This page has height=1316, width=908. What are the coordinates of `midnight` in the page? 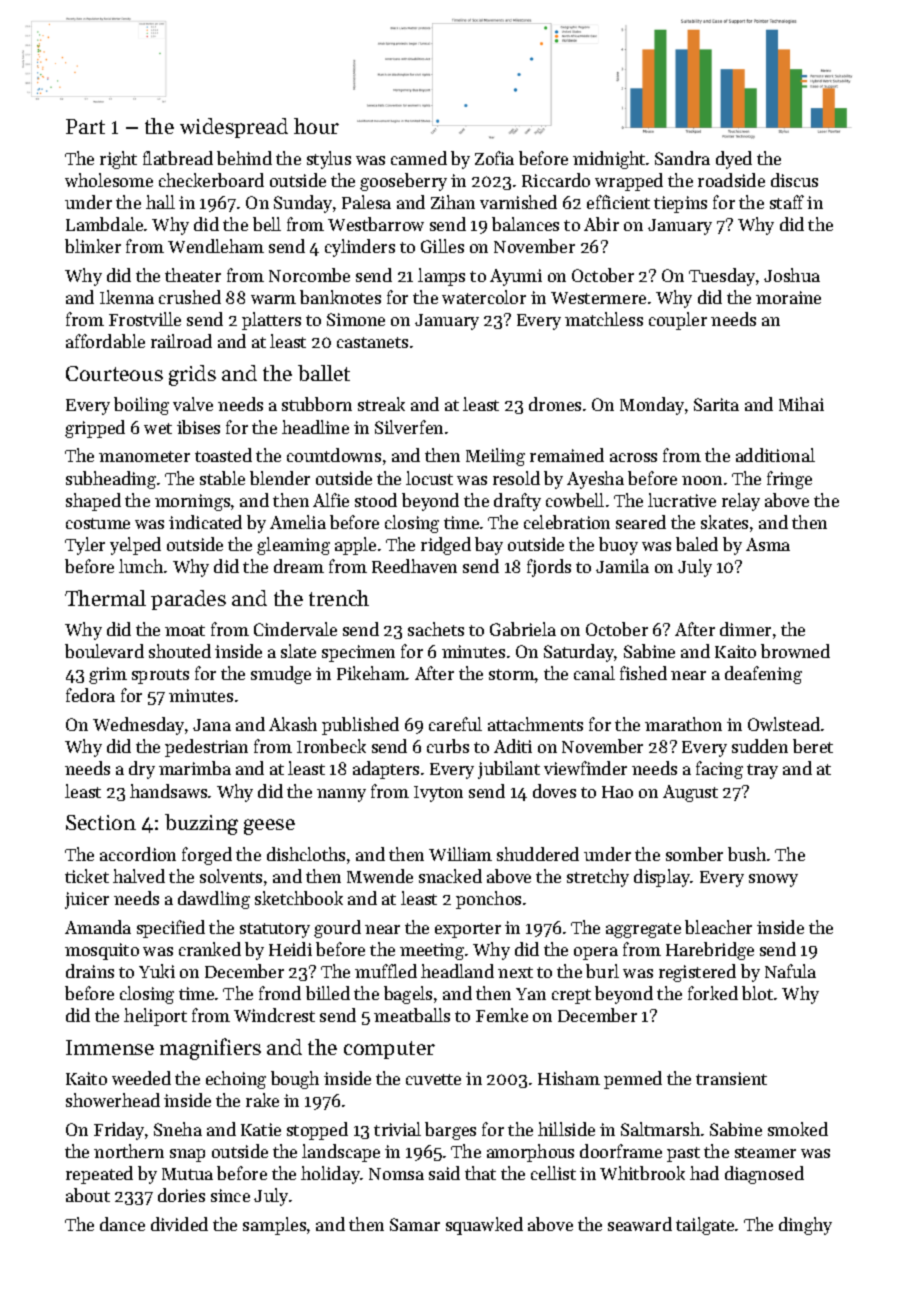 It's located at (609, 160).
